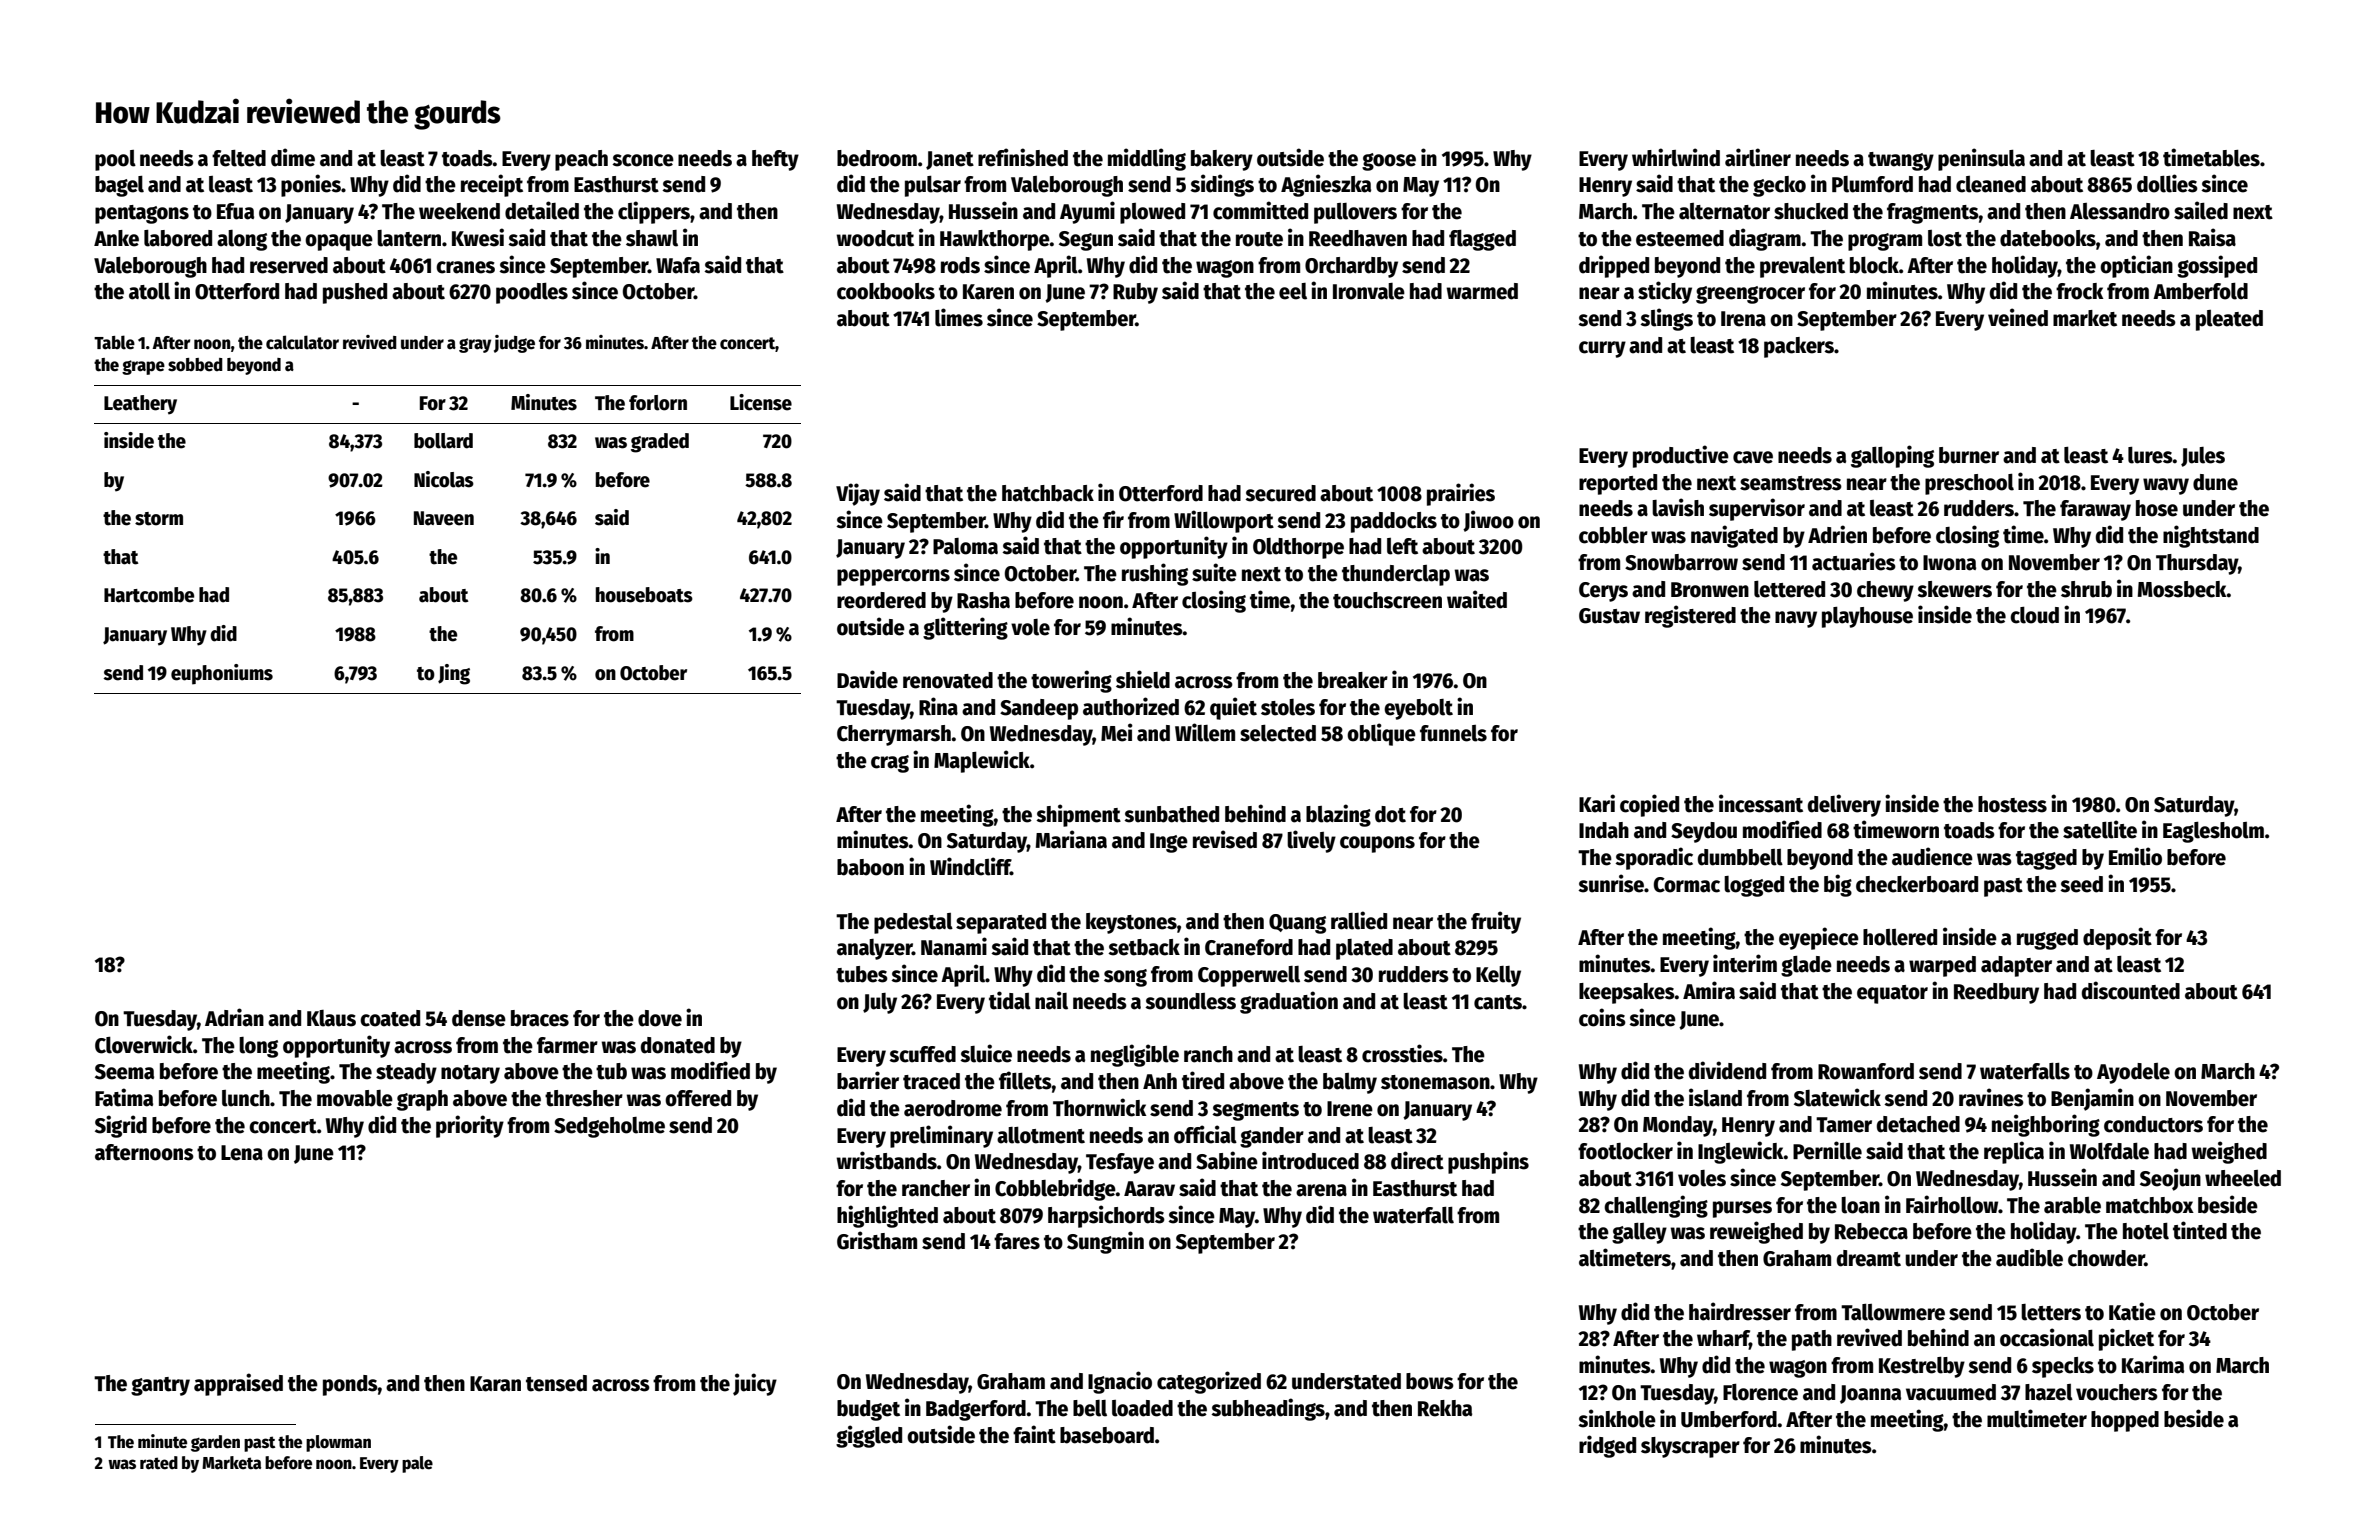 The image size is (2380, 1540). What do you see at coordinates (1105, 1242) in the image?
I see `Sungmin` at bounding box center [1105, 1242].
